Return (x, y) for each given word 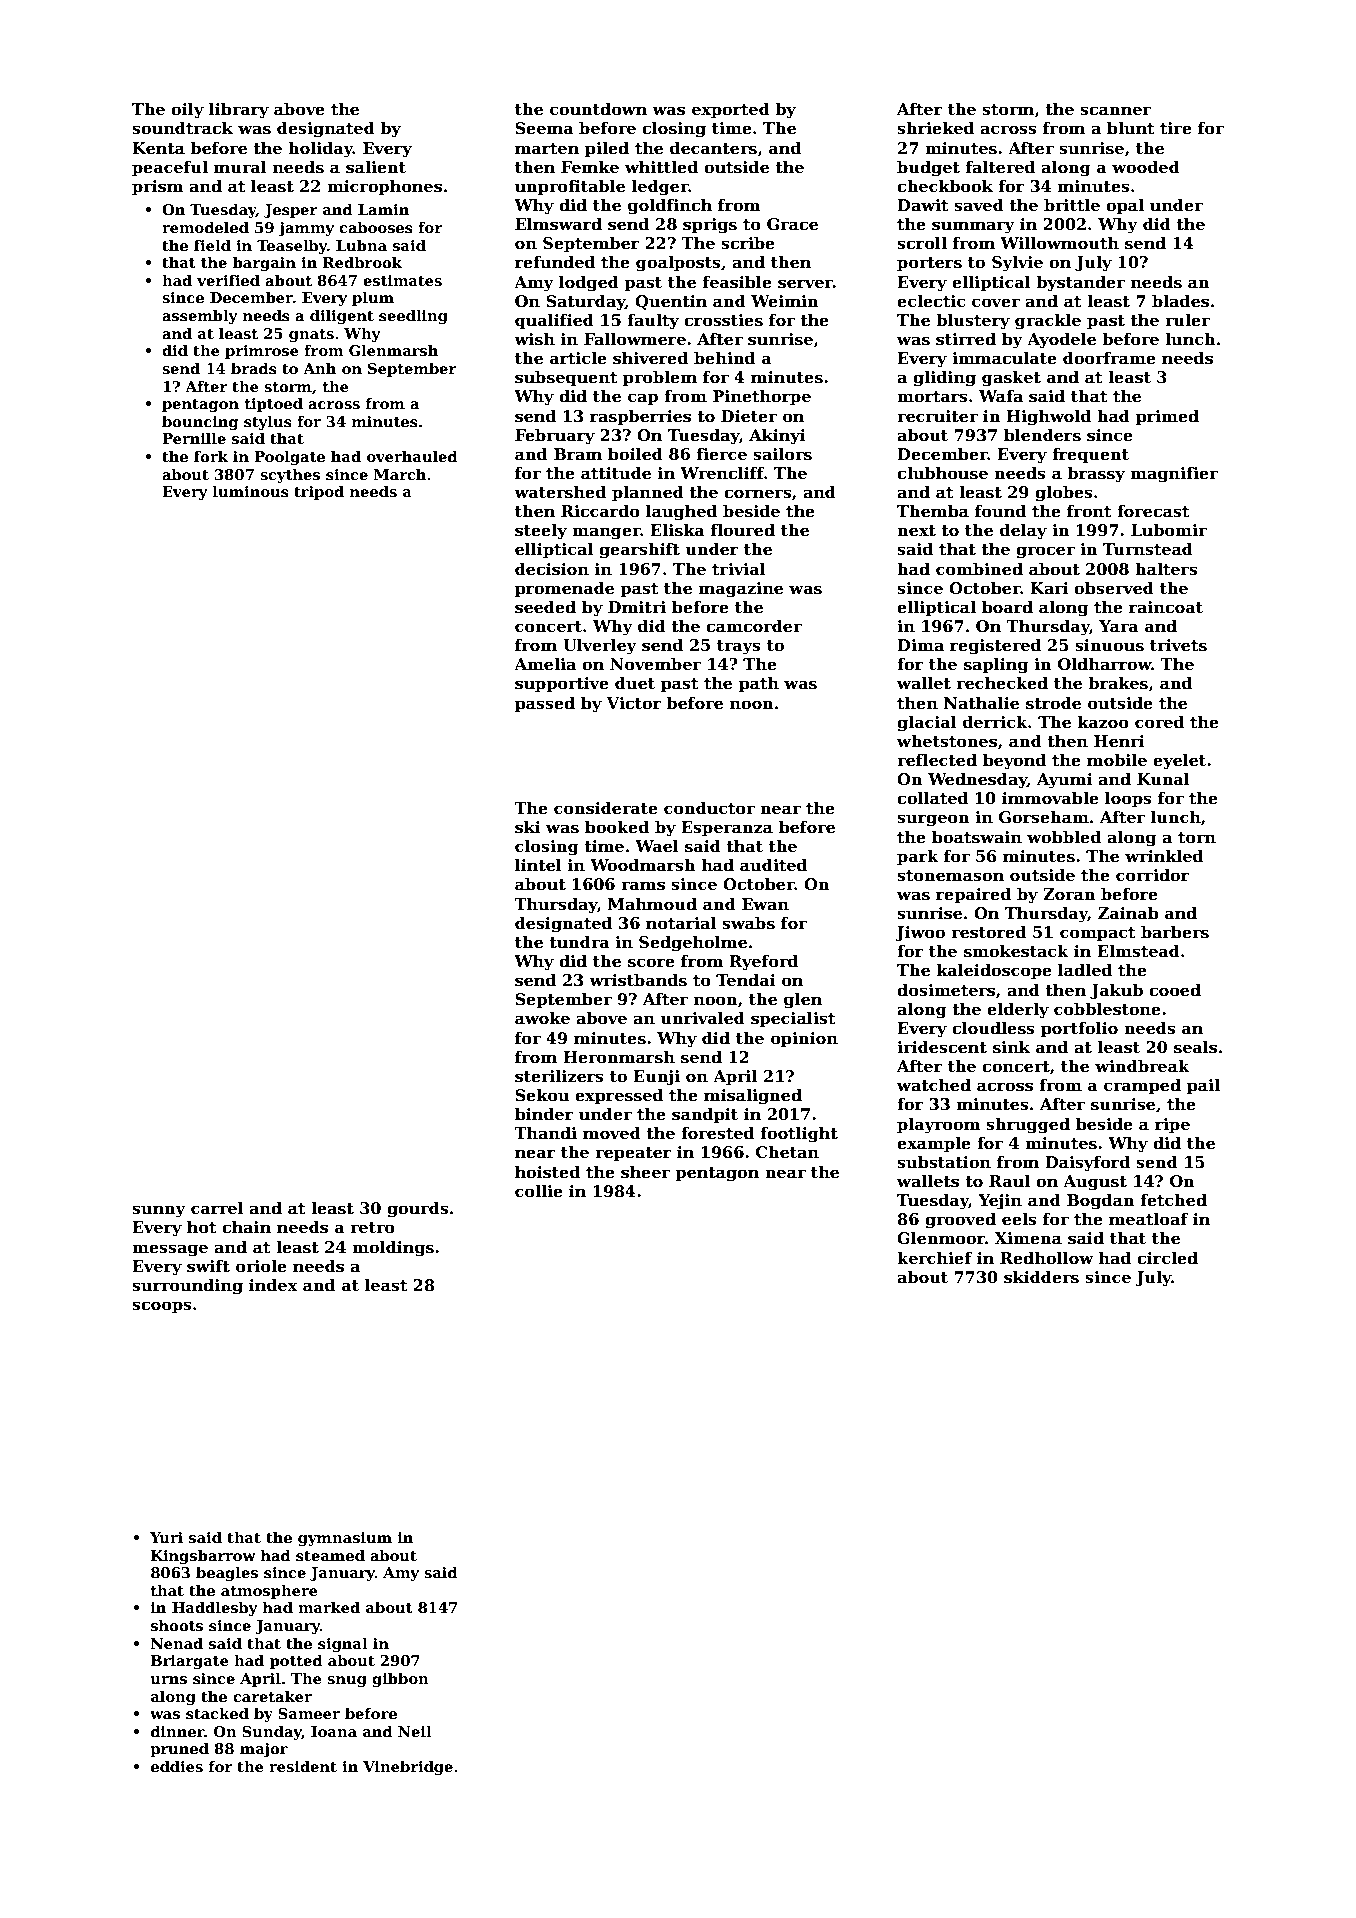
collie (539, 1191)
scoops (162, 1307)
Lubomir (1169, 530)
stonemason (950, 876)
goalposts (678, 264)
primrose (262, 352)
